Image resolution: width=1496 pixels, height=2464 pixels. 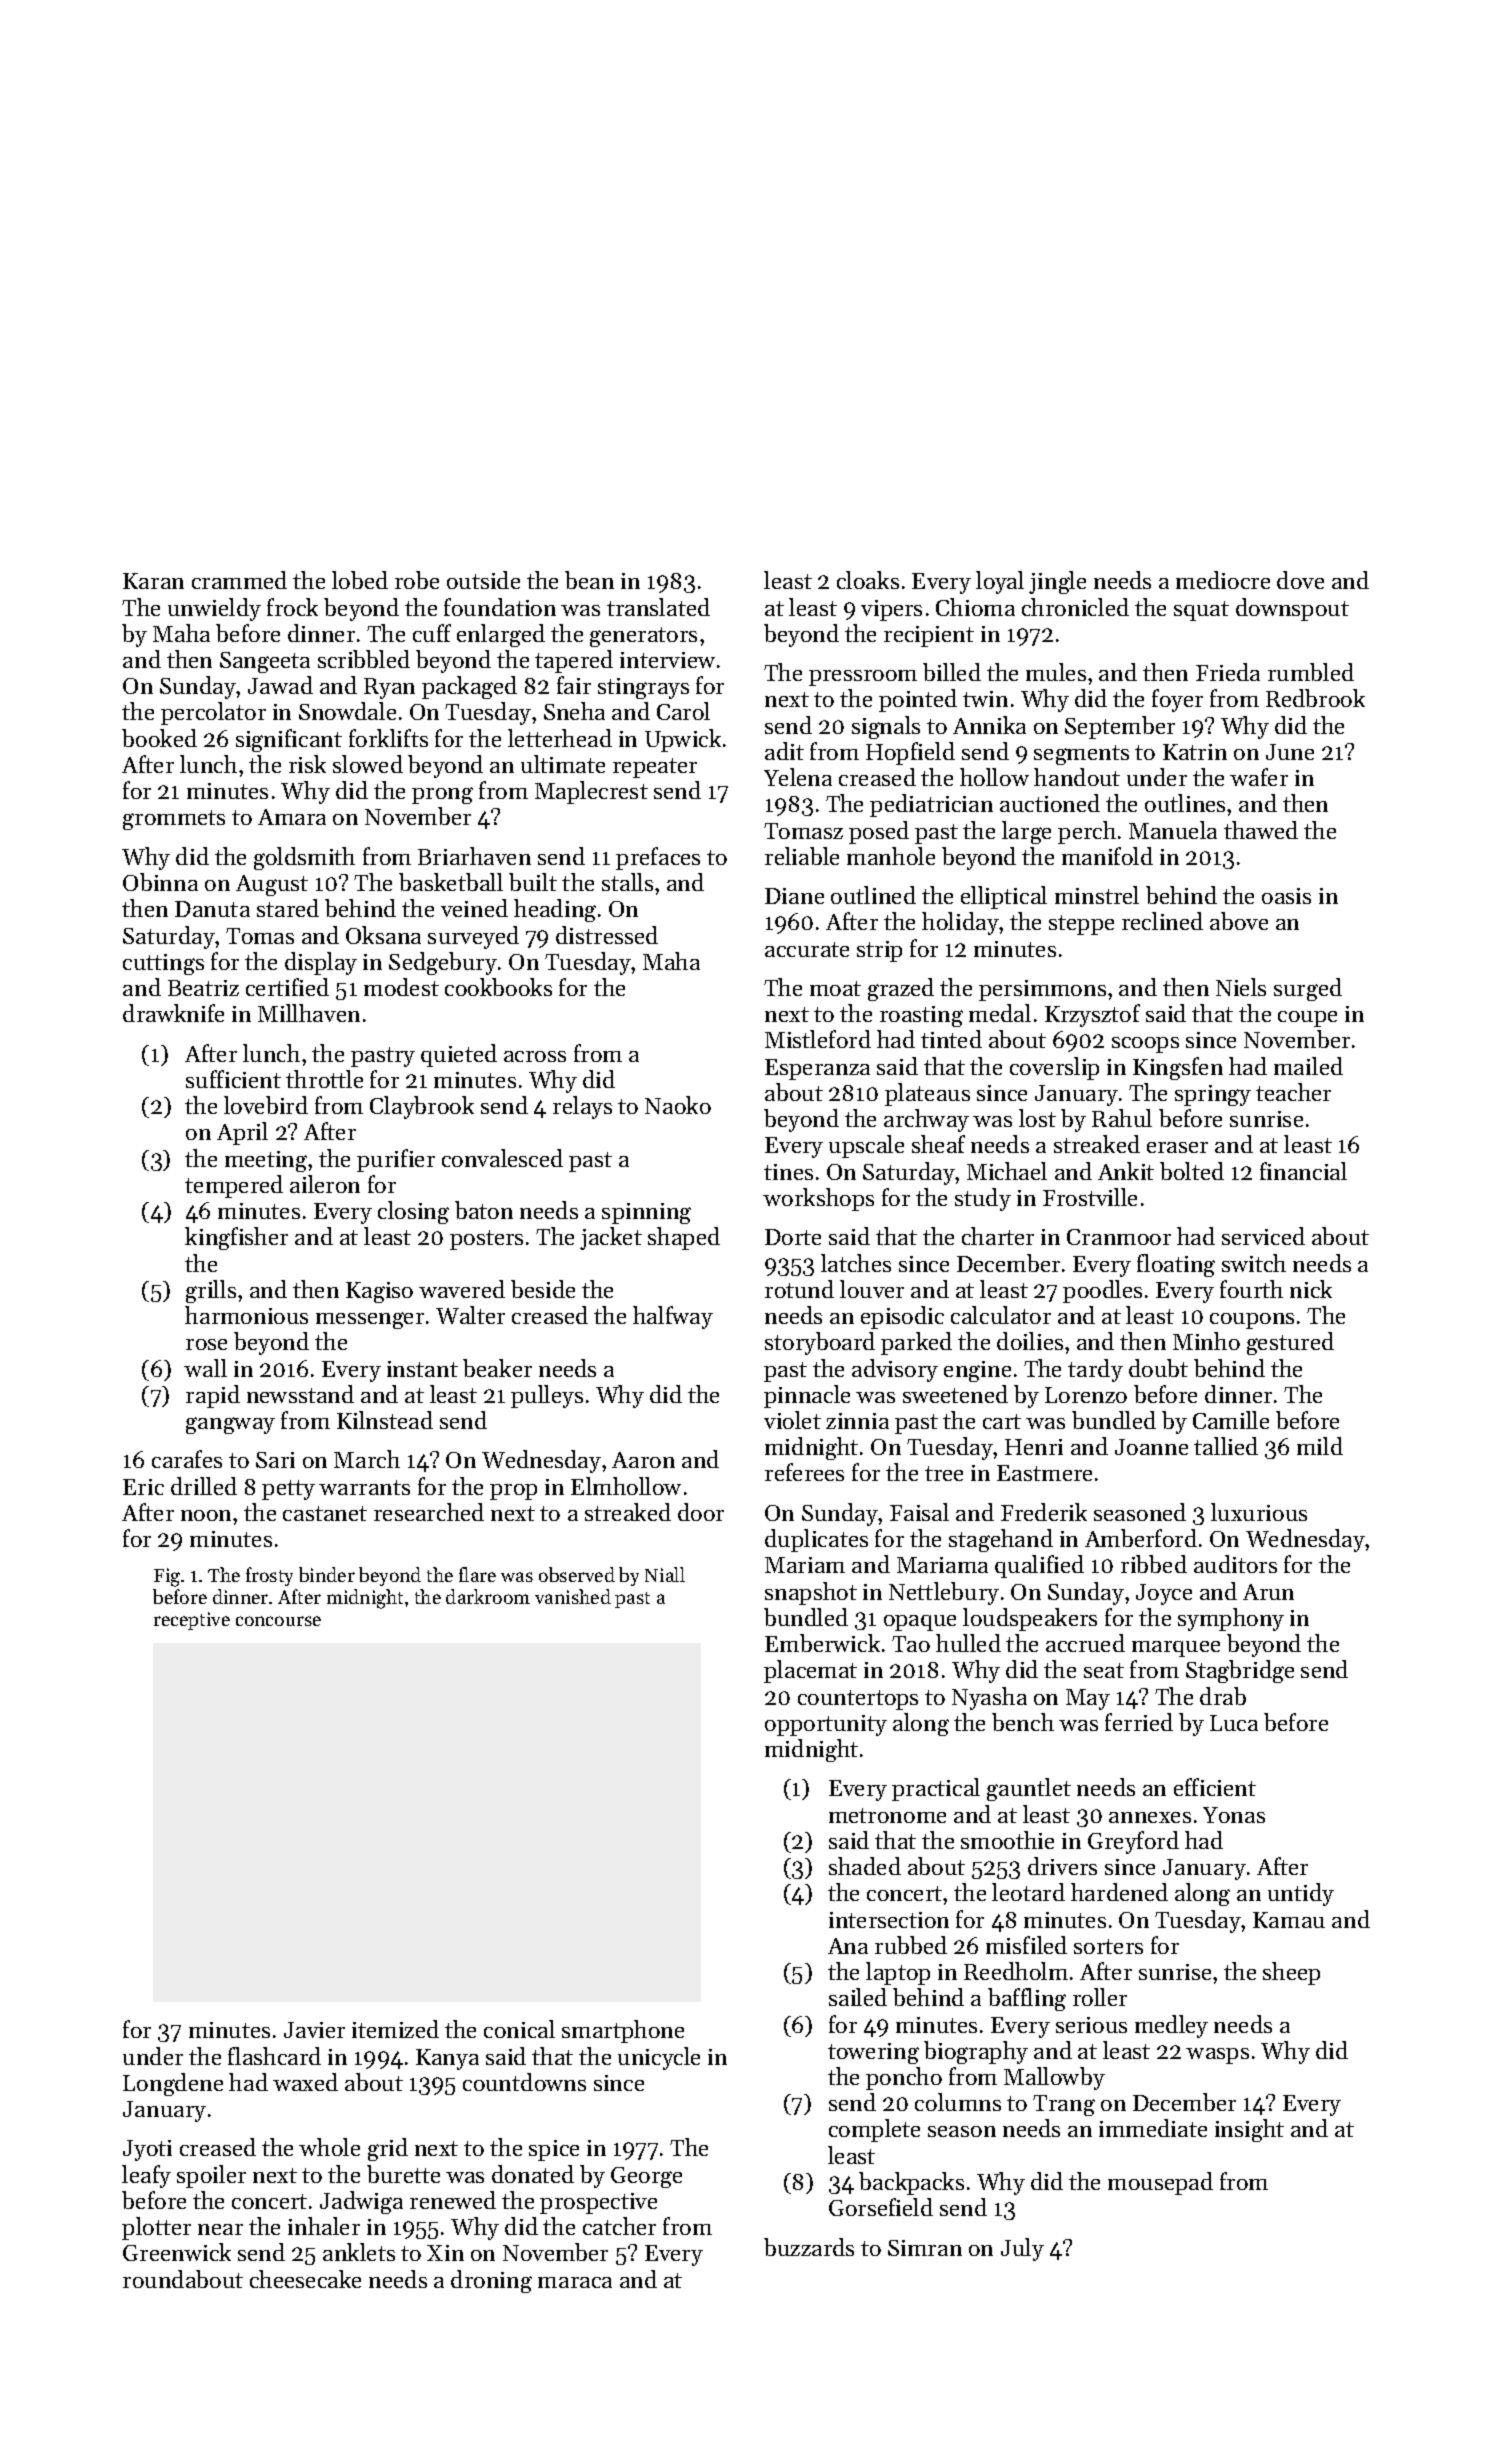 I want to click on accrued, so click(x=1085, y=1643).
